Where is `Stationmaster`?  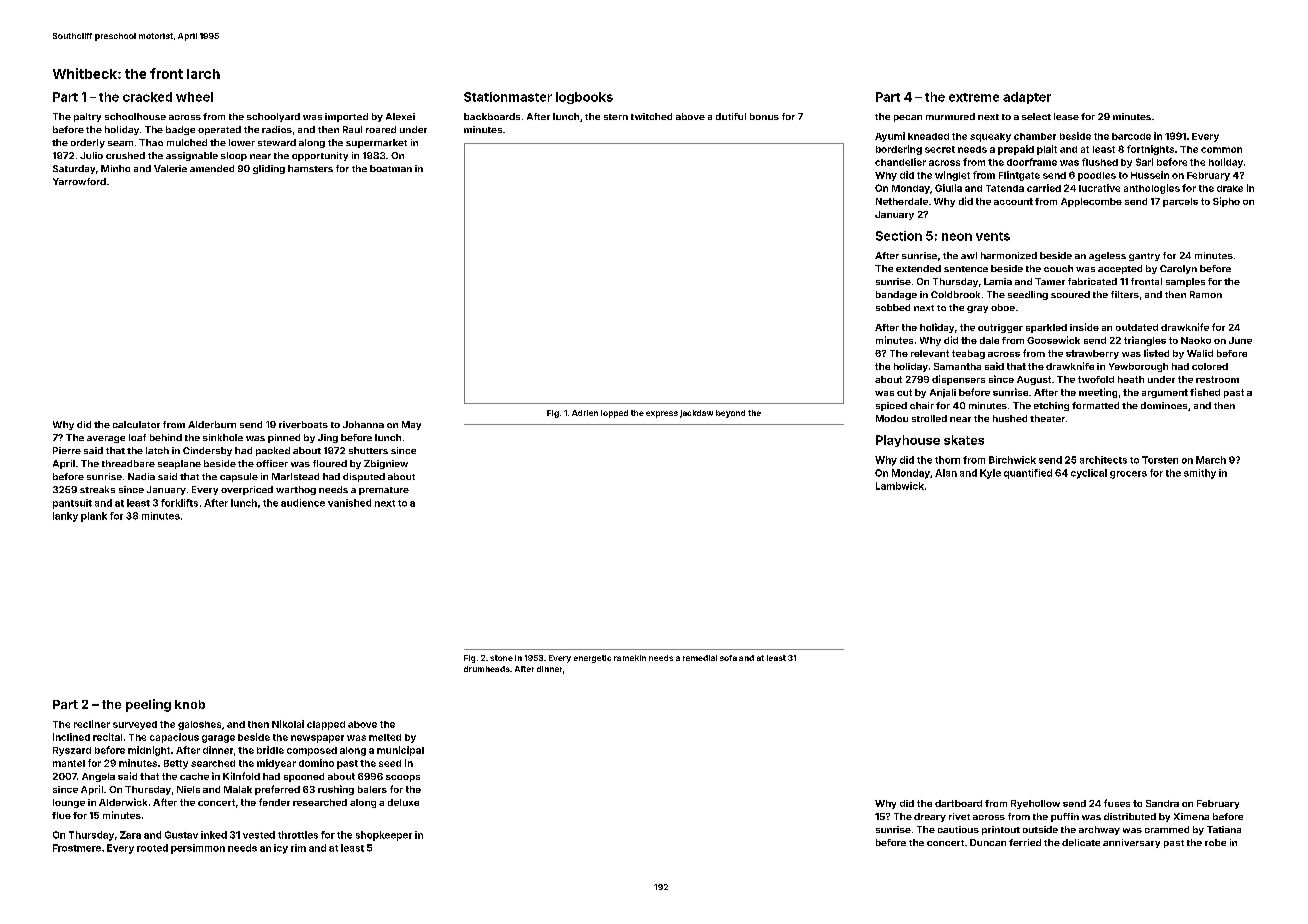 Stationmaster is located at coordinates (508, 97).
